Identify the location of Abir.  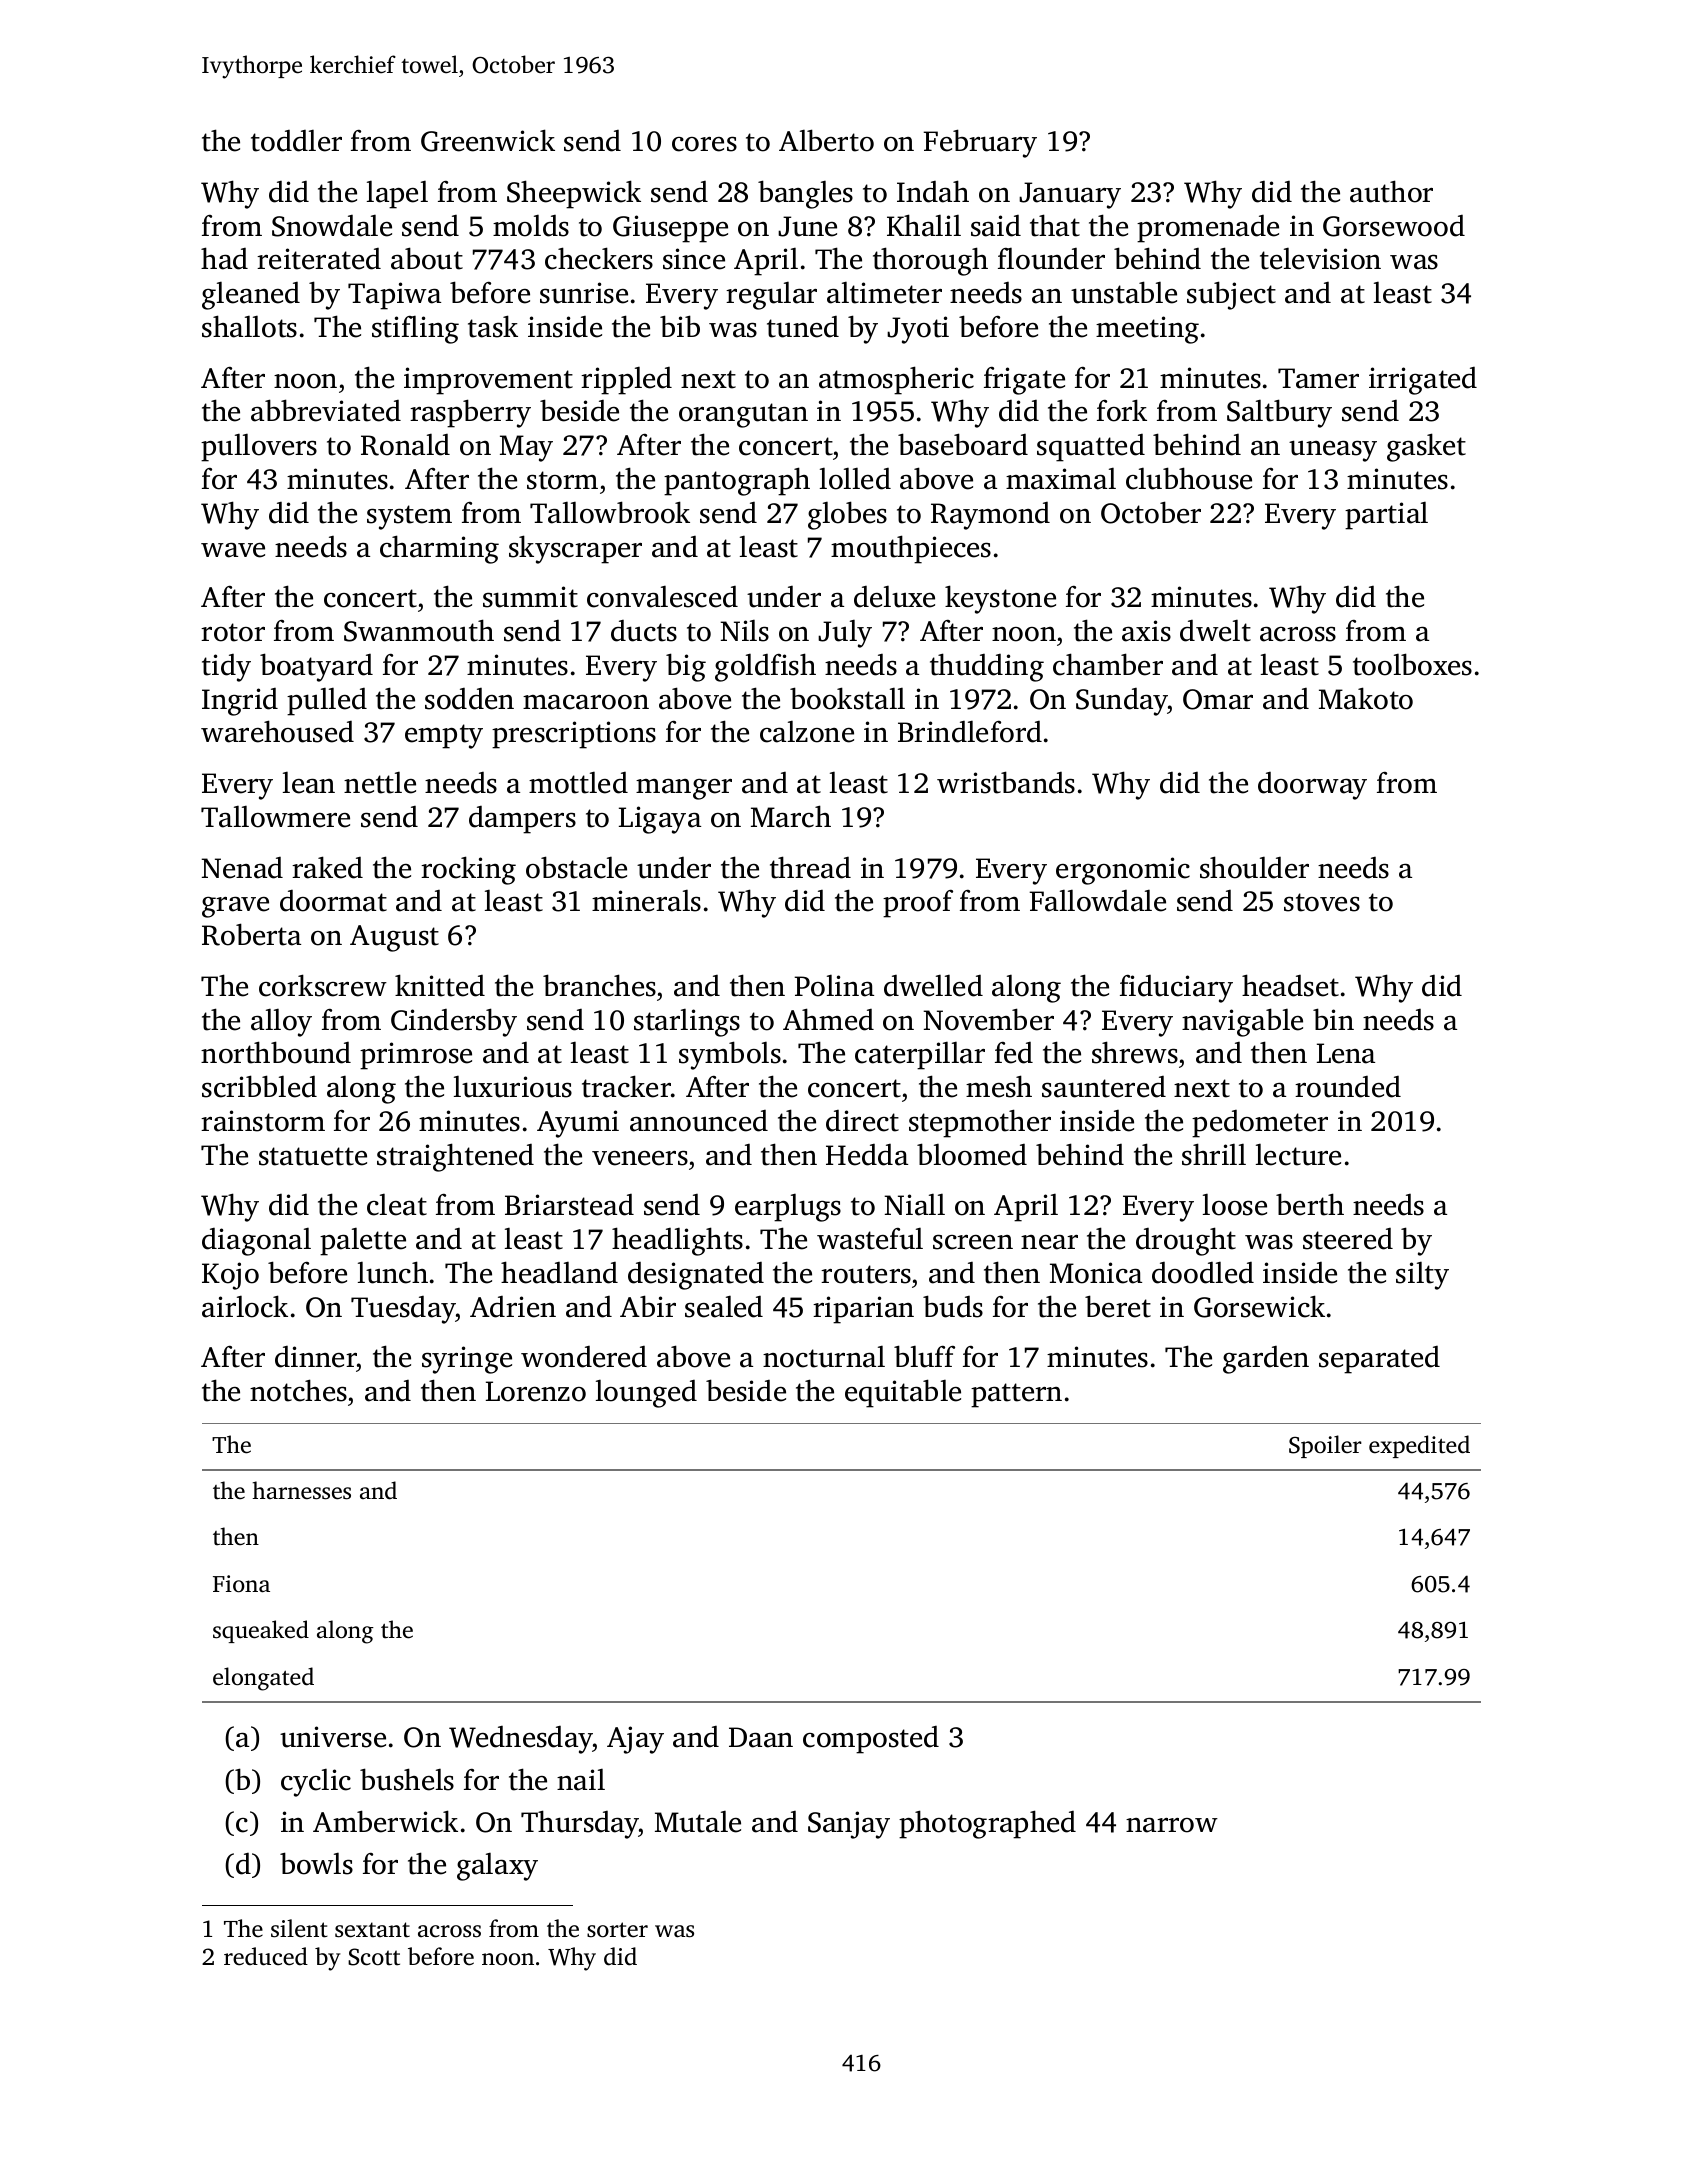
(648, 1306).
